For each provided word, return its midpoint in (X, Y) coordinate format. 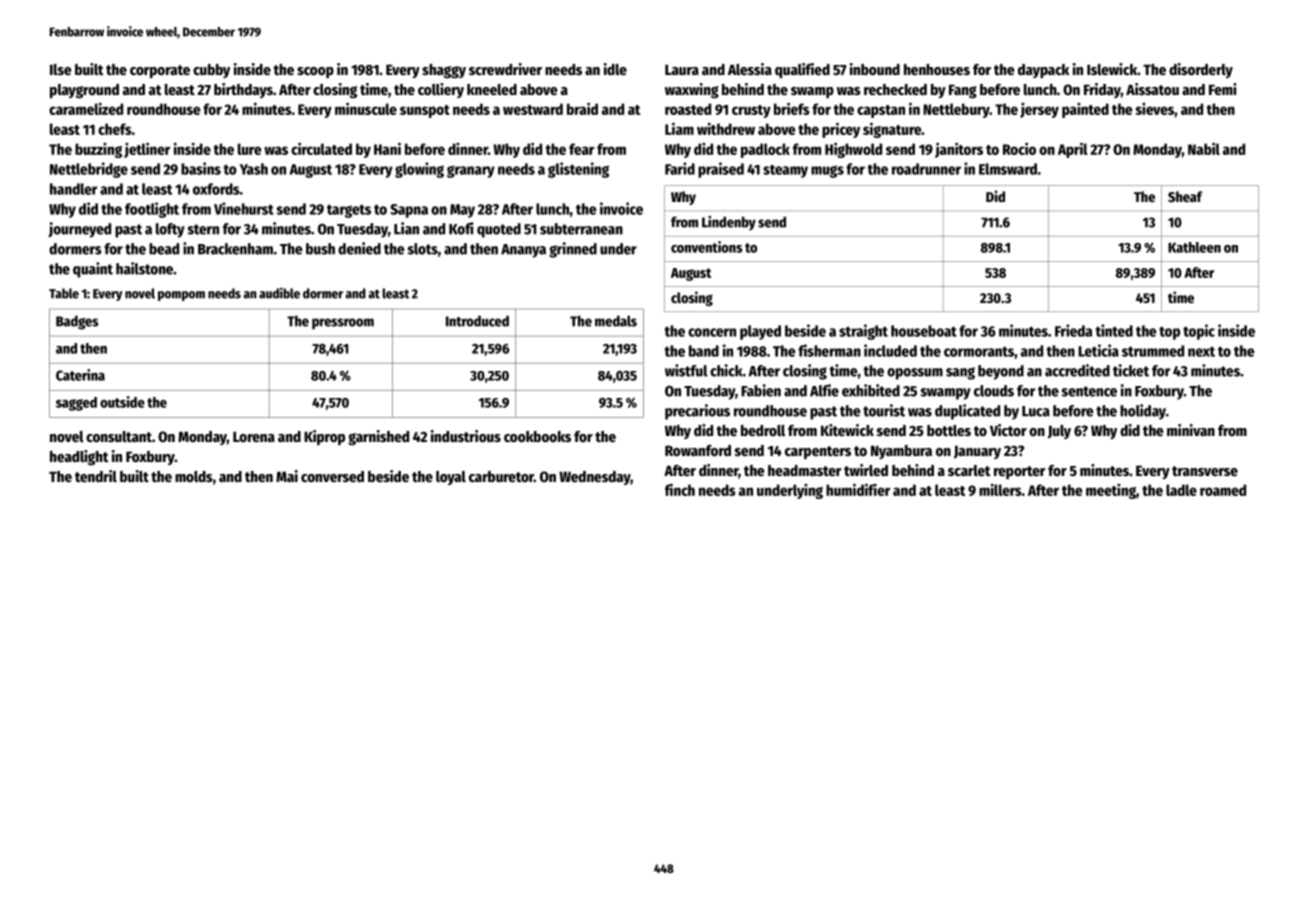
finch (680, 489)
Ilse (60, 69)
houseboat (924, 331)
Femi (1223, 89)
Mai (287, 476)
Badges (77, 322)
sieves (1155, 109)
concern (712, 332)
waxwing (692, 91)
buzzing (98, 150)
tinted (1114, 330)
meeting (1111, 491)
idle (615, 69)
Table (64, 293)
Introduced (477, 321)
